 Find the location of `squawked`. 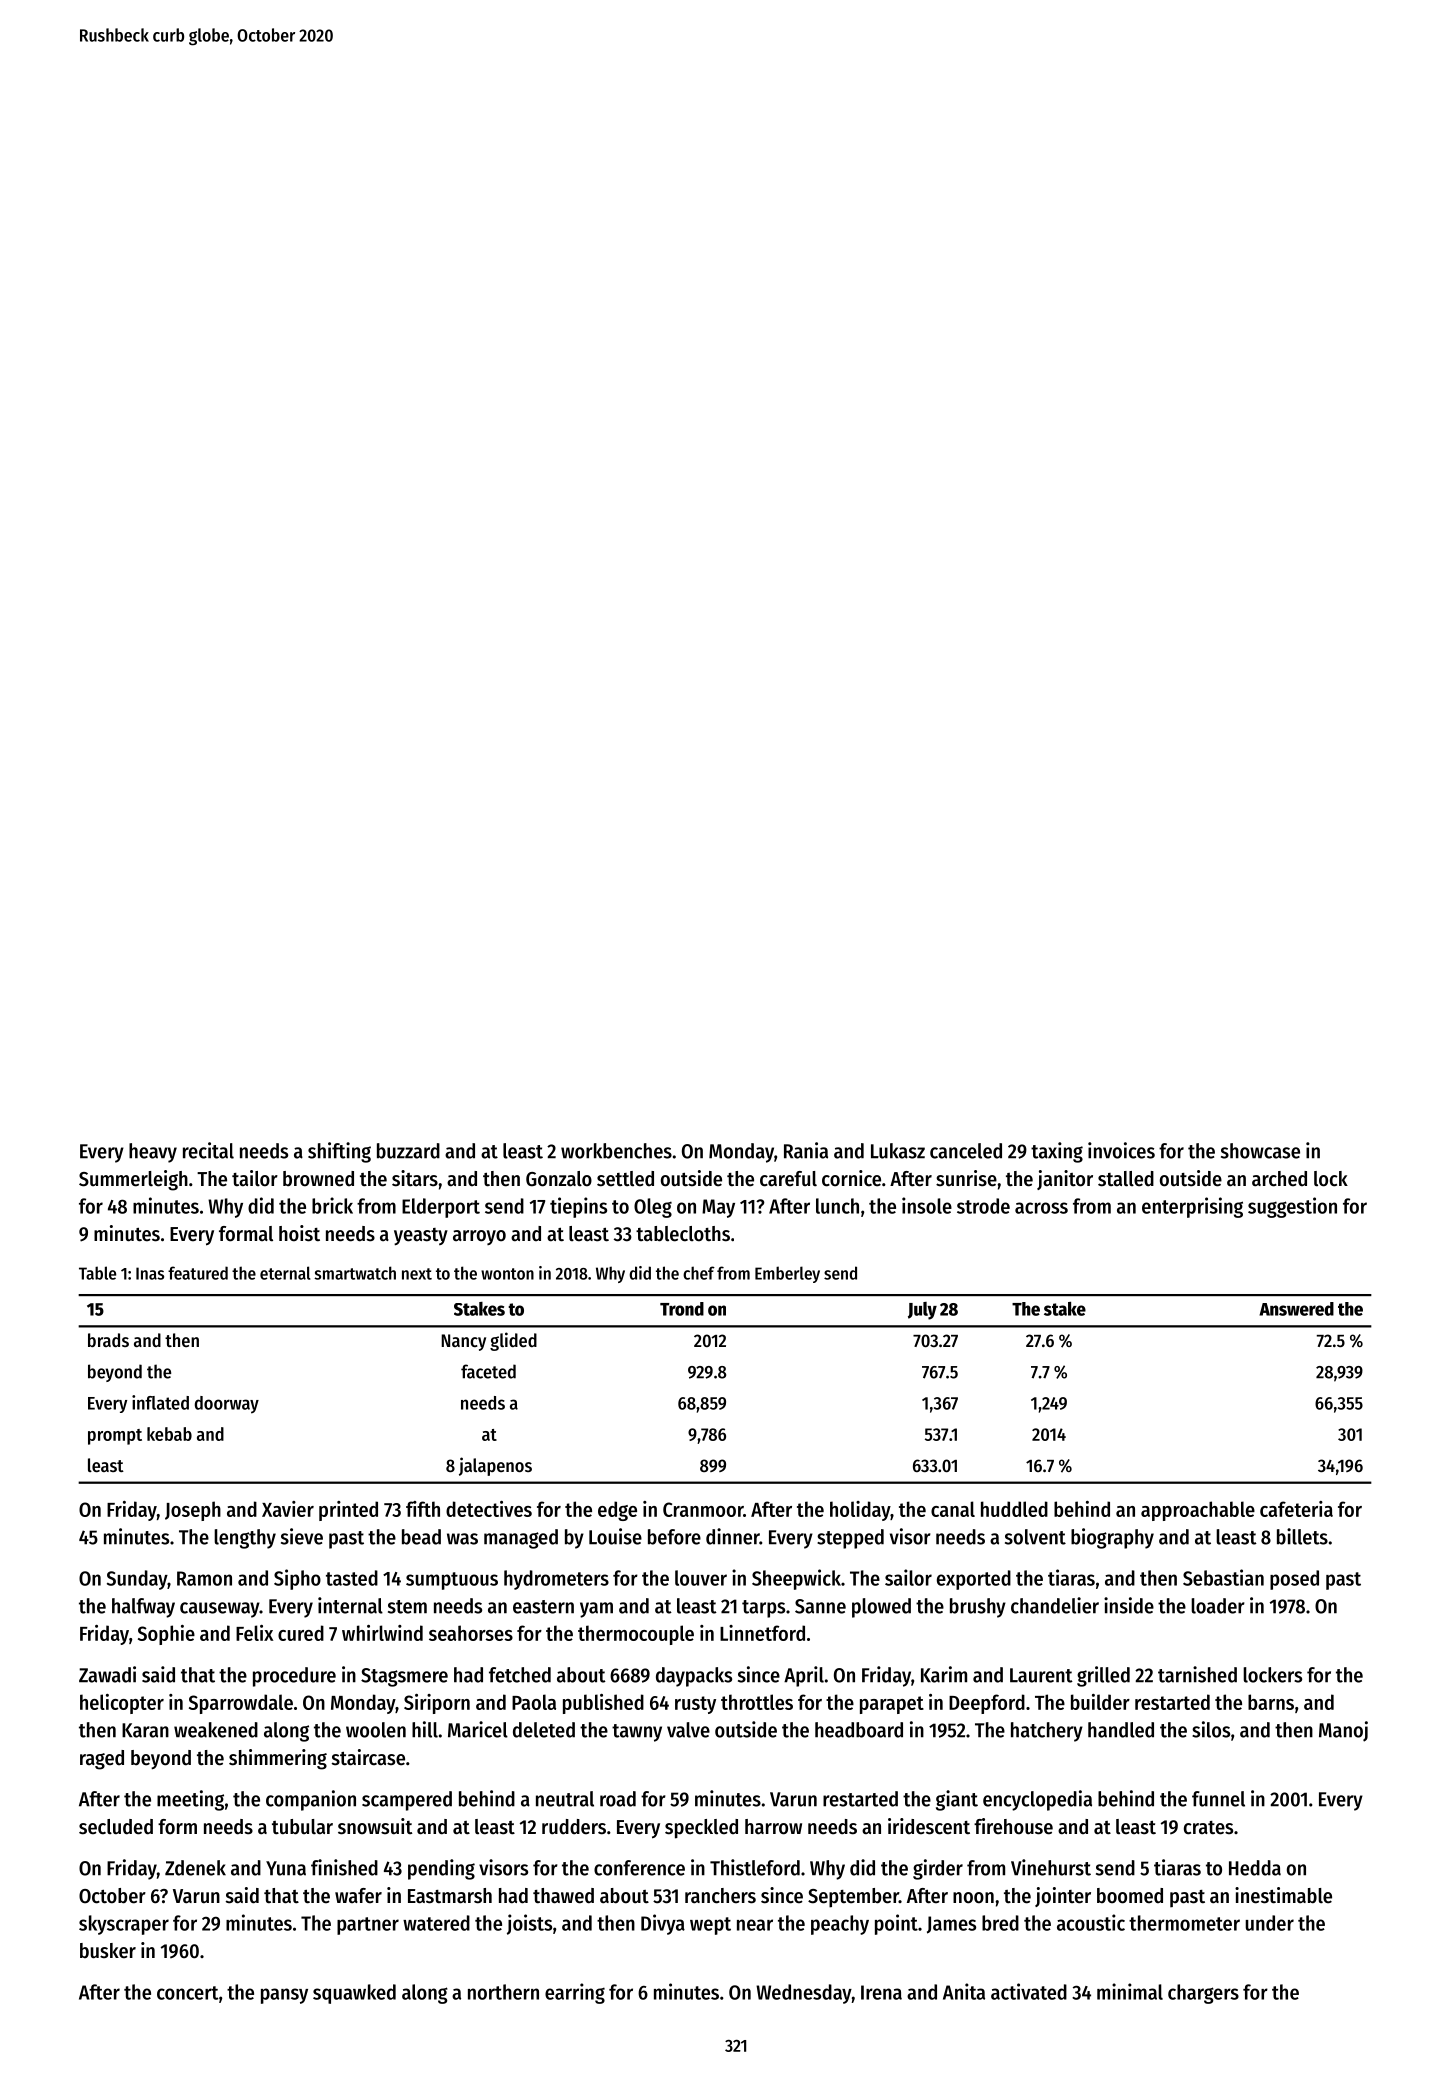

squawked is located at coordinates (354, 1994).
